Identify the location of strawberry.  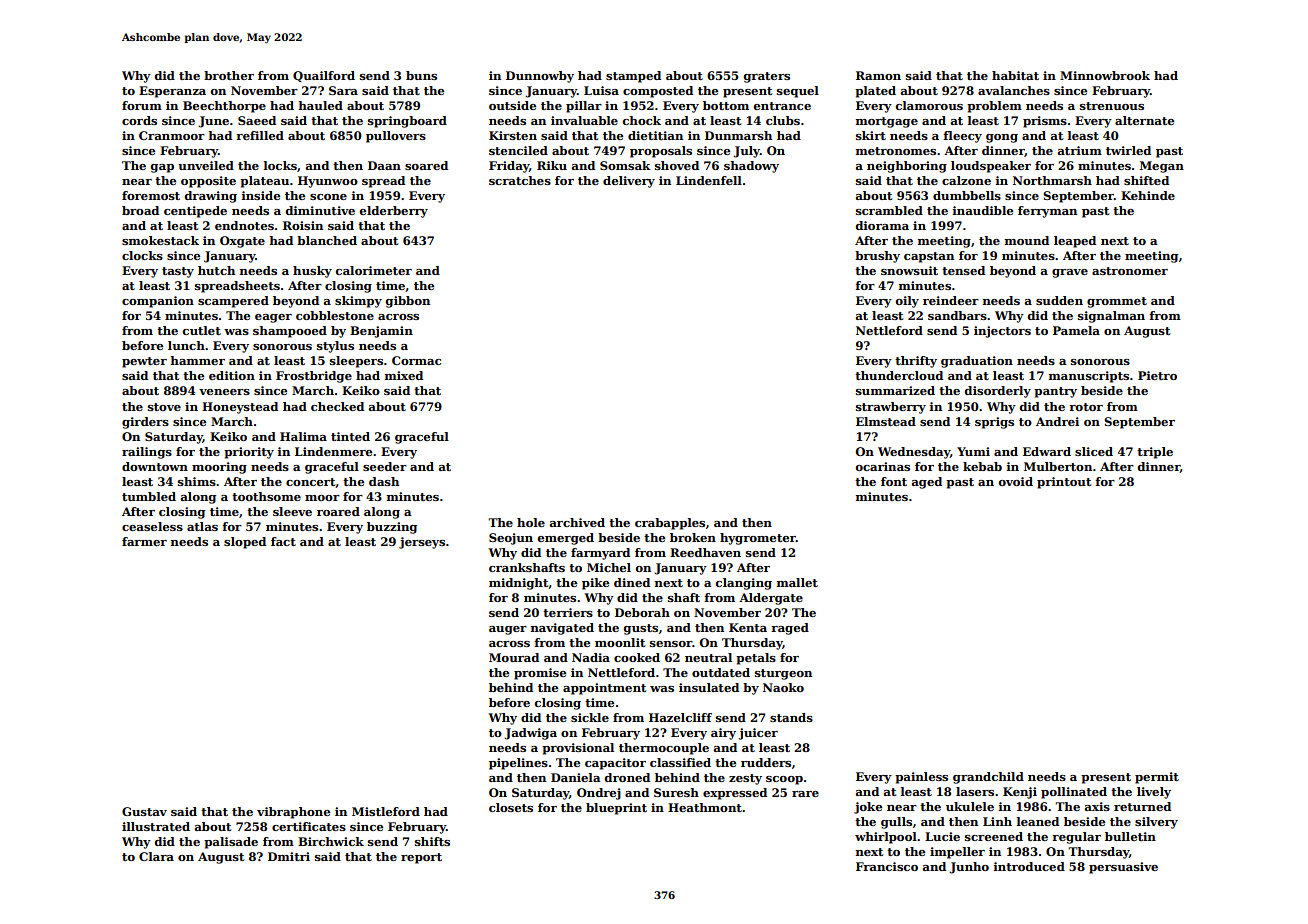
(891, 408).
